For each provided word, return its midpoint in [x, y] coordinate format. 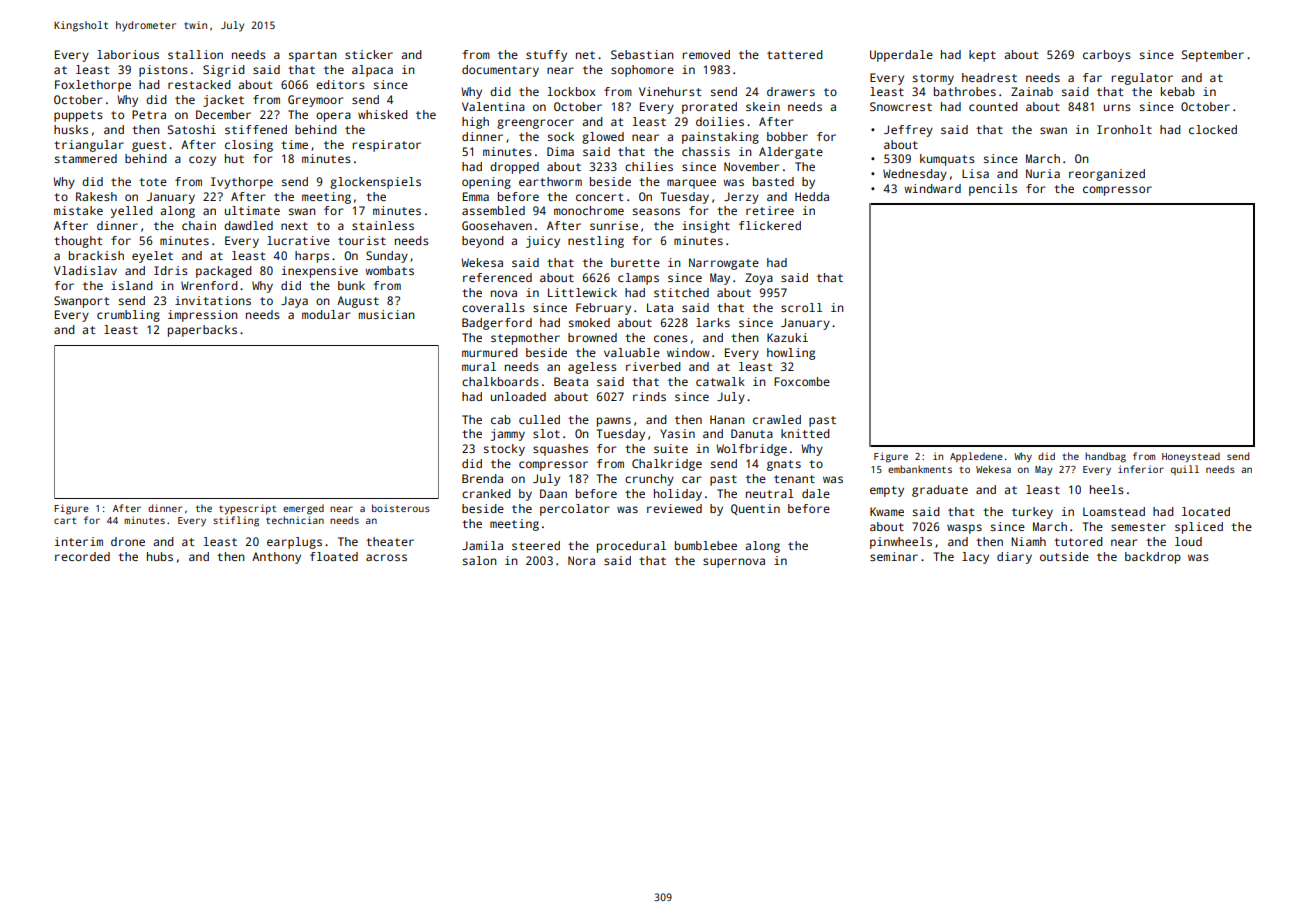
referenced [497, 277]
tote [153, 182]
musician [387, 314]
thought [78, 242]
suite [671, 448]
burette [635, 262]
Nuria [1043, 173]
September [1213, 56]
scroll [801, 307]
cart [65, 521]
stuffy [546, 56]
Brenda [482, 478]
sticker [369, 54]
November [751, 166]
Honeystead [1191, 457]
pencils [993, 190]
